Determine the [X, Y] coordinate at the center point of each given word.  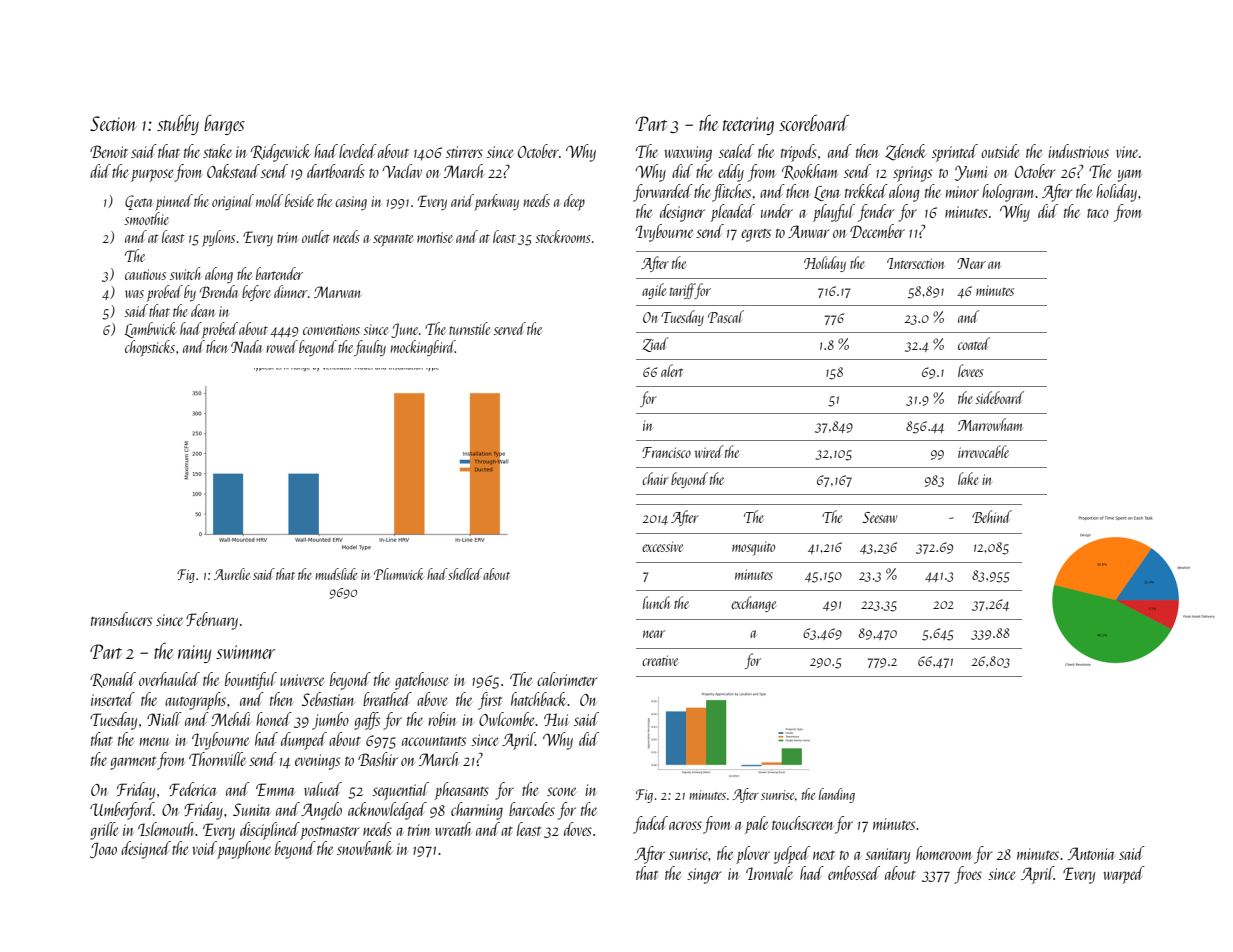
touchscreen [802, 823]
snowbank [365, 848]
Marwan [337, 292]
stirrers [464, 152]
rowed [282, 346]
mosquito [753, 549]
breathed [387, 699]
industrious [1078, 151]
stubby [178, 125]
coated [974, 343]
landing [837, 795]
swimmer [245, 652]
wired [709, 451]
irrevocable [983, 451]
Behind [992, 516]
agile [654, 291]
